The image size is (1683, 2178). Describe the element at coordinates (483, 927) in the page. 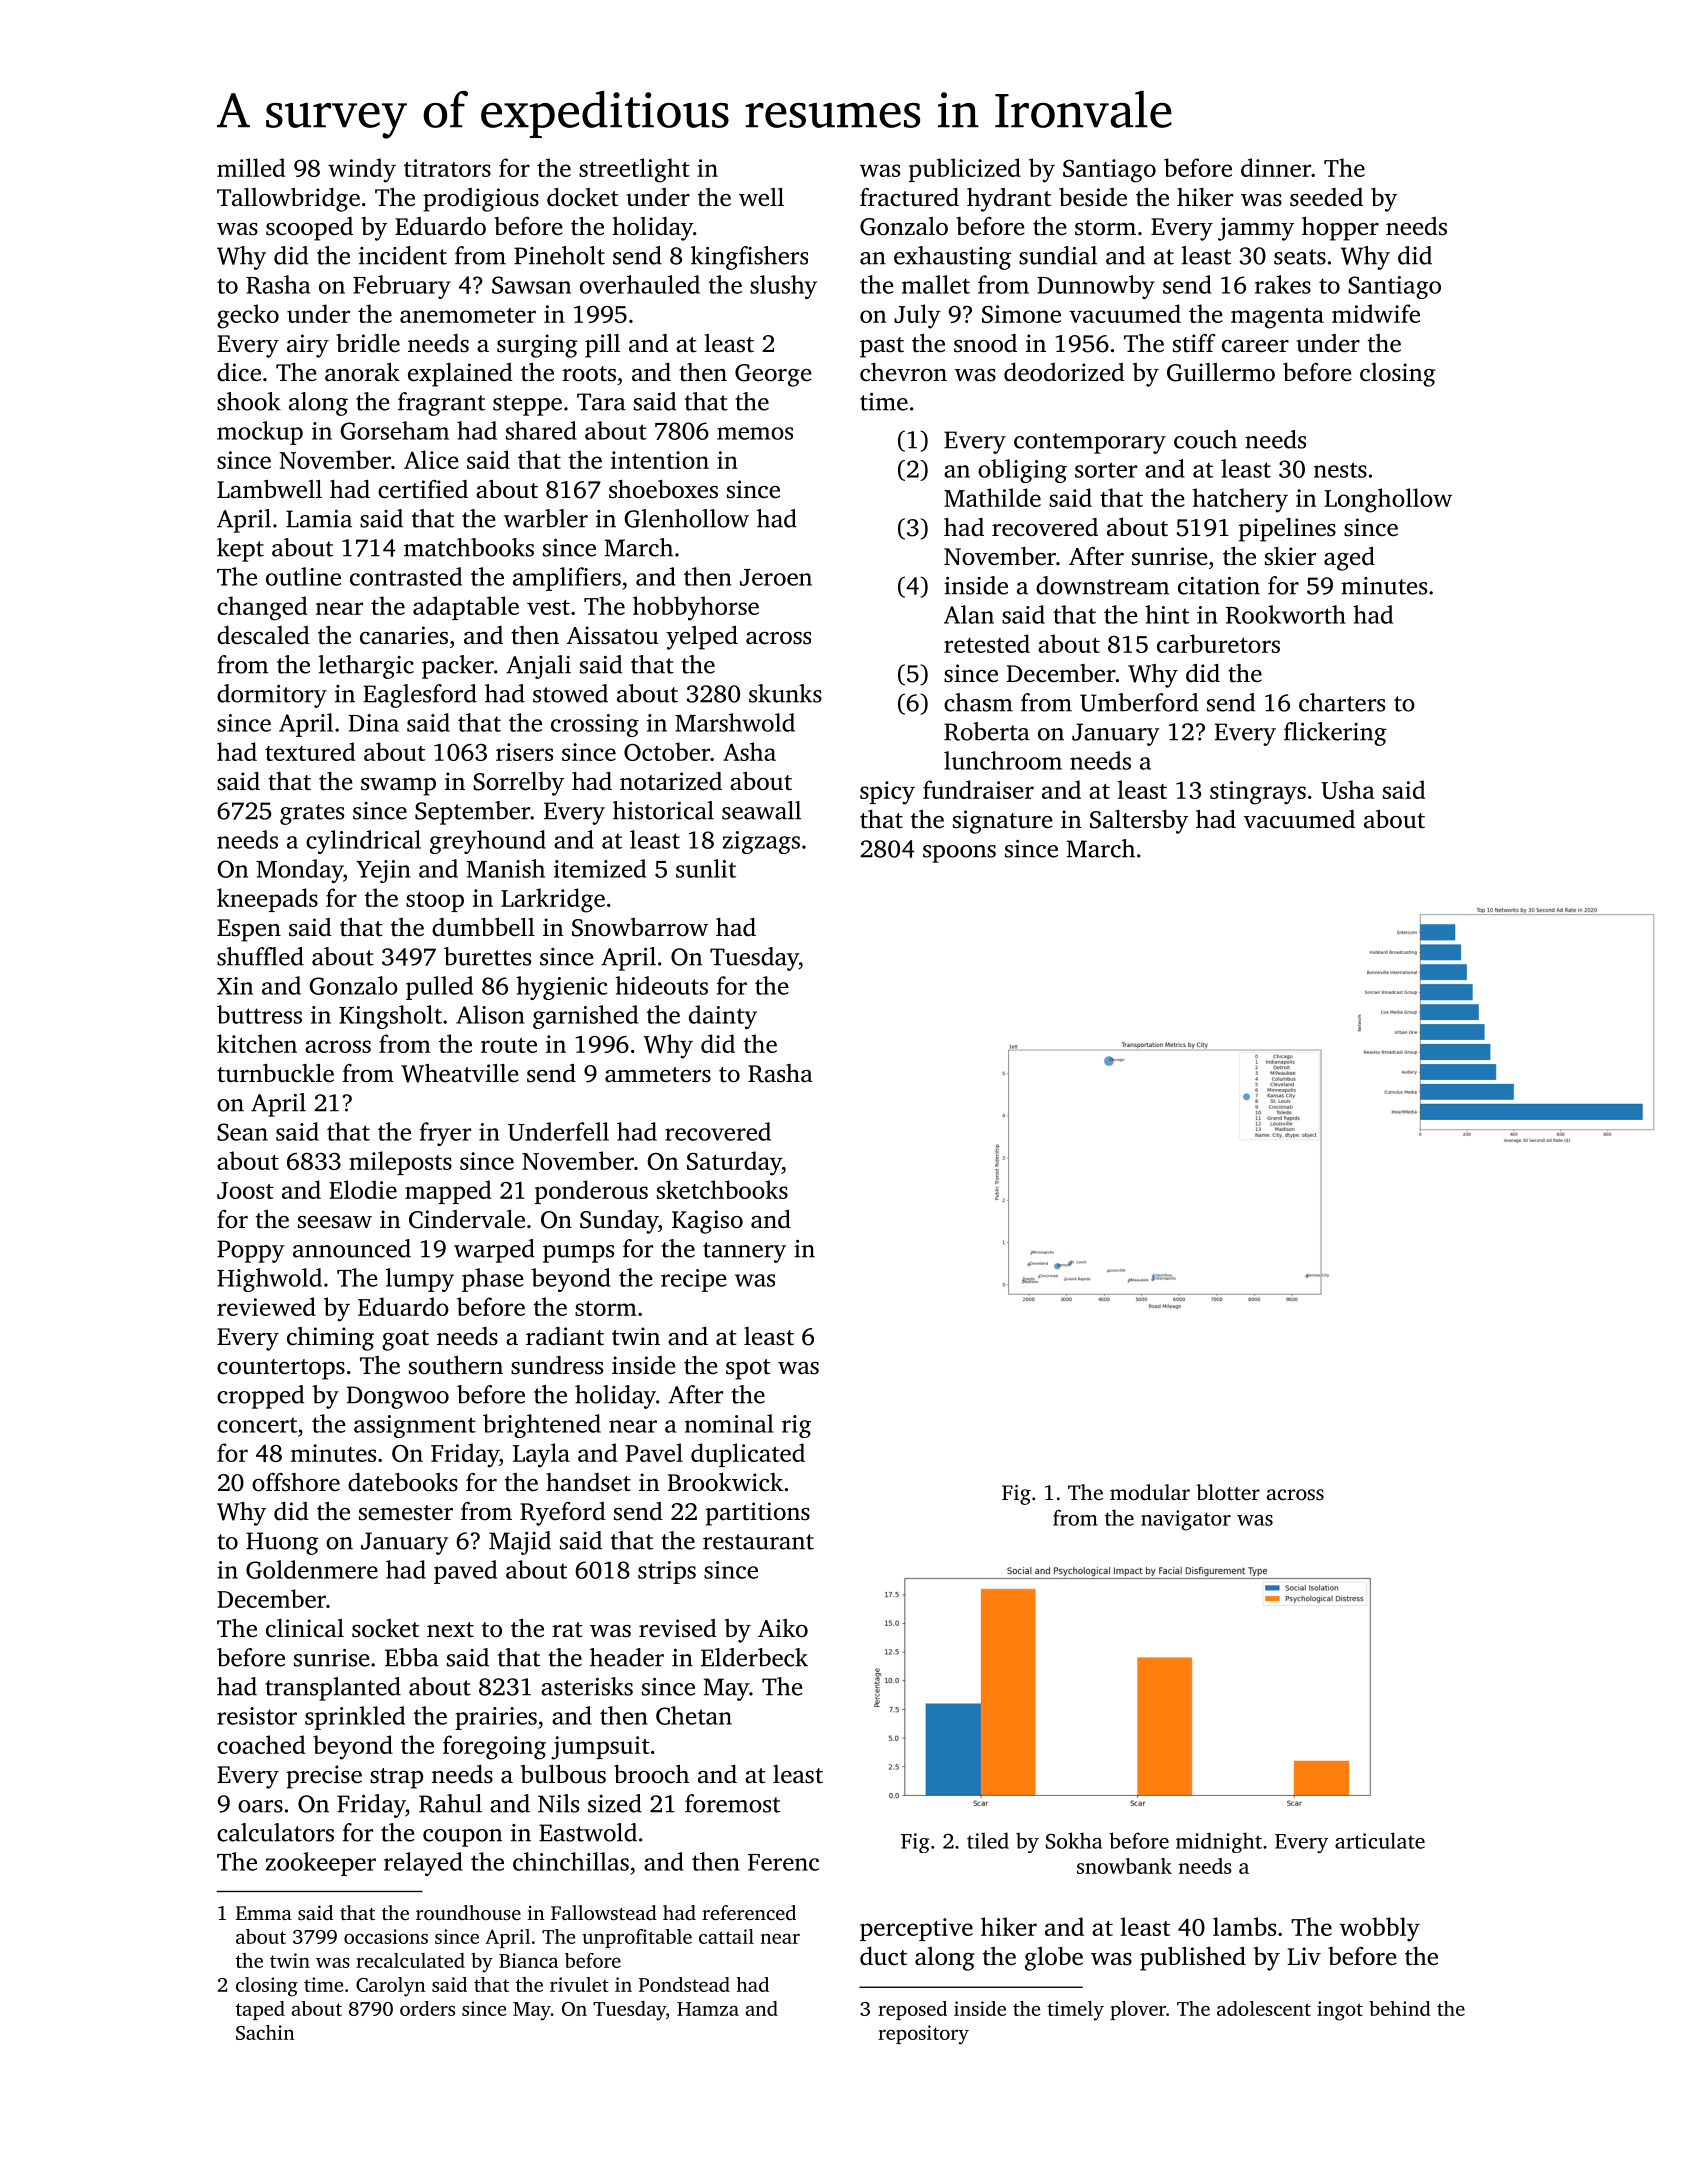

I see `dumbbell` at that location.
